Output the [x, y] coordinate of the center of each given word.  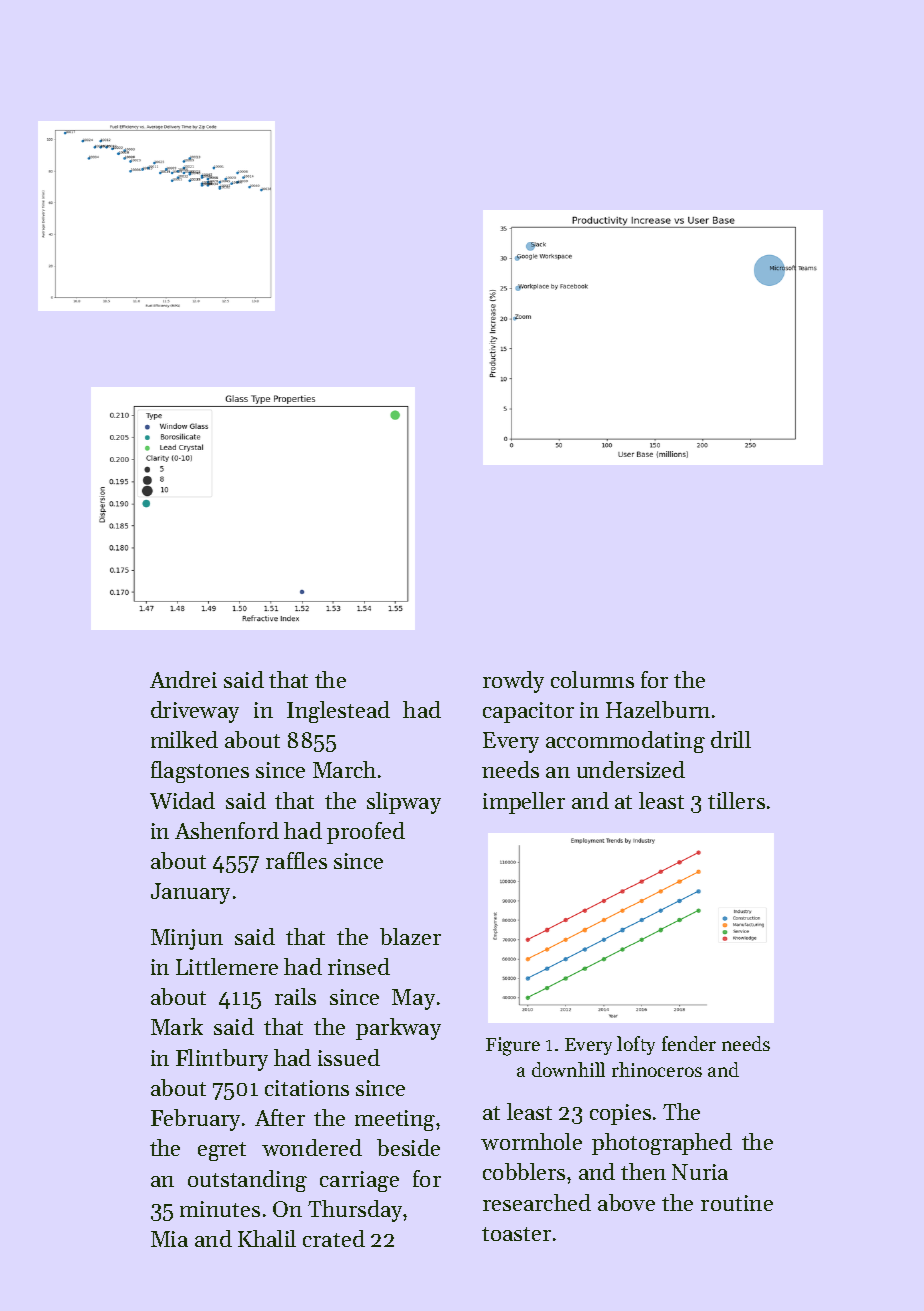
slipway [404, 803]
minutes [220, 1209]
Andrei [183, 679]
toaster [516, 1234]
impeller [524, 803]
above [626, 1202]
